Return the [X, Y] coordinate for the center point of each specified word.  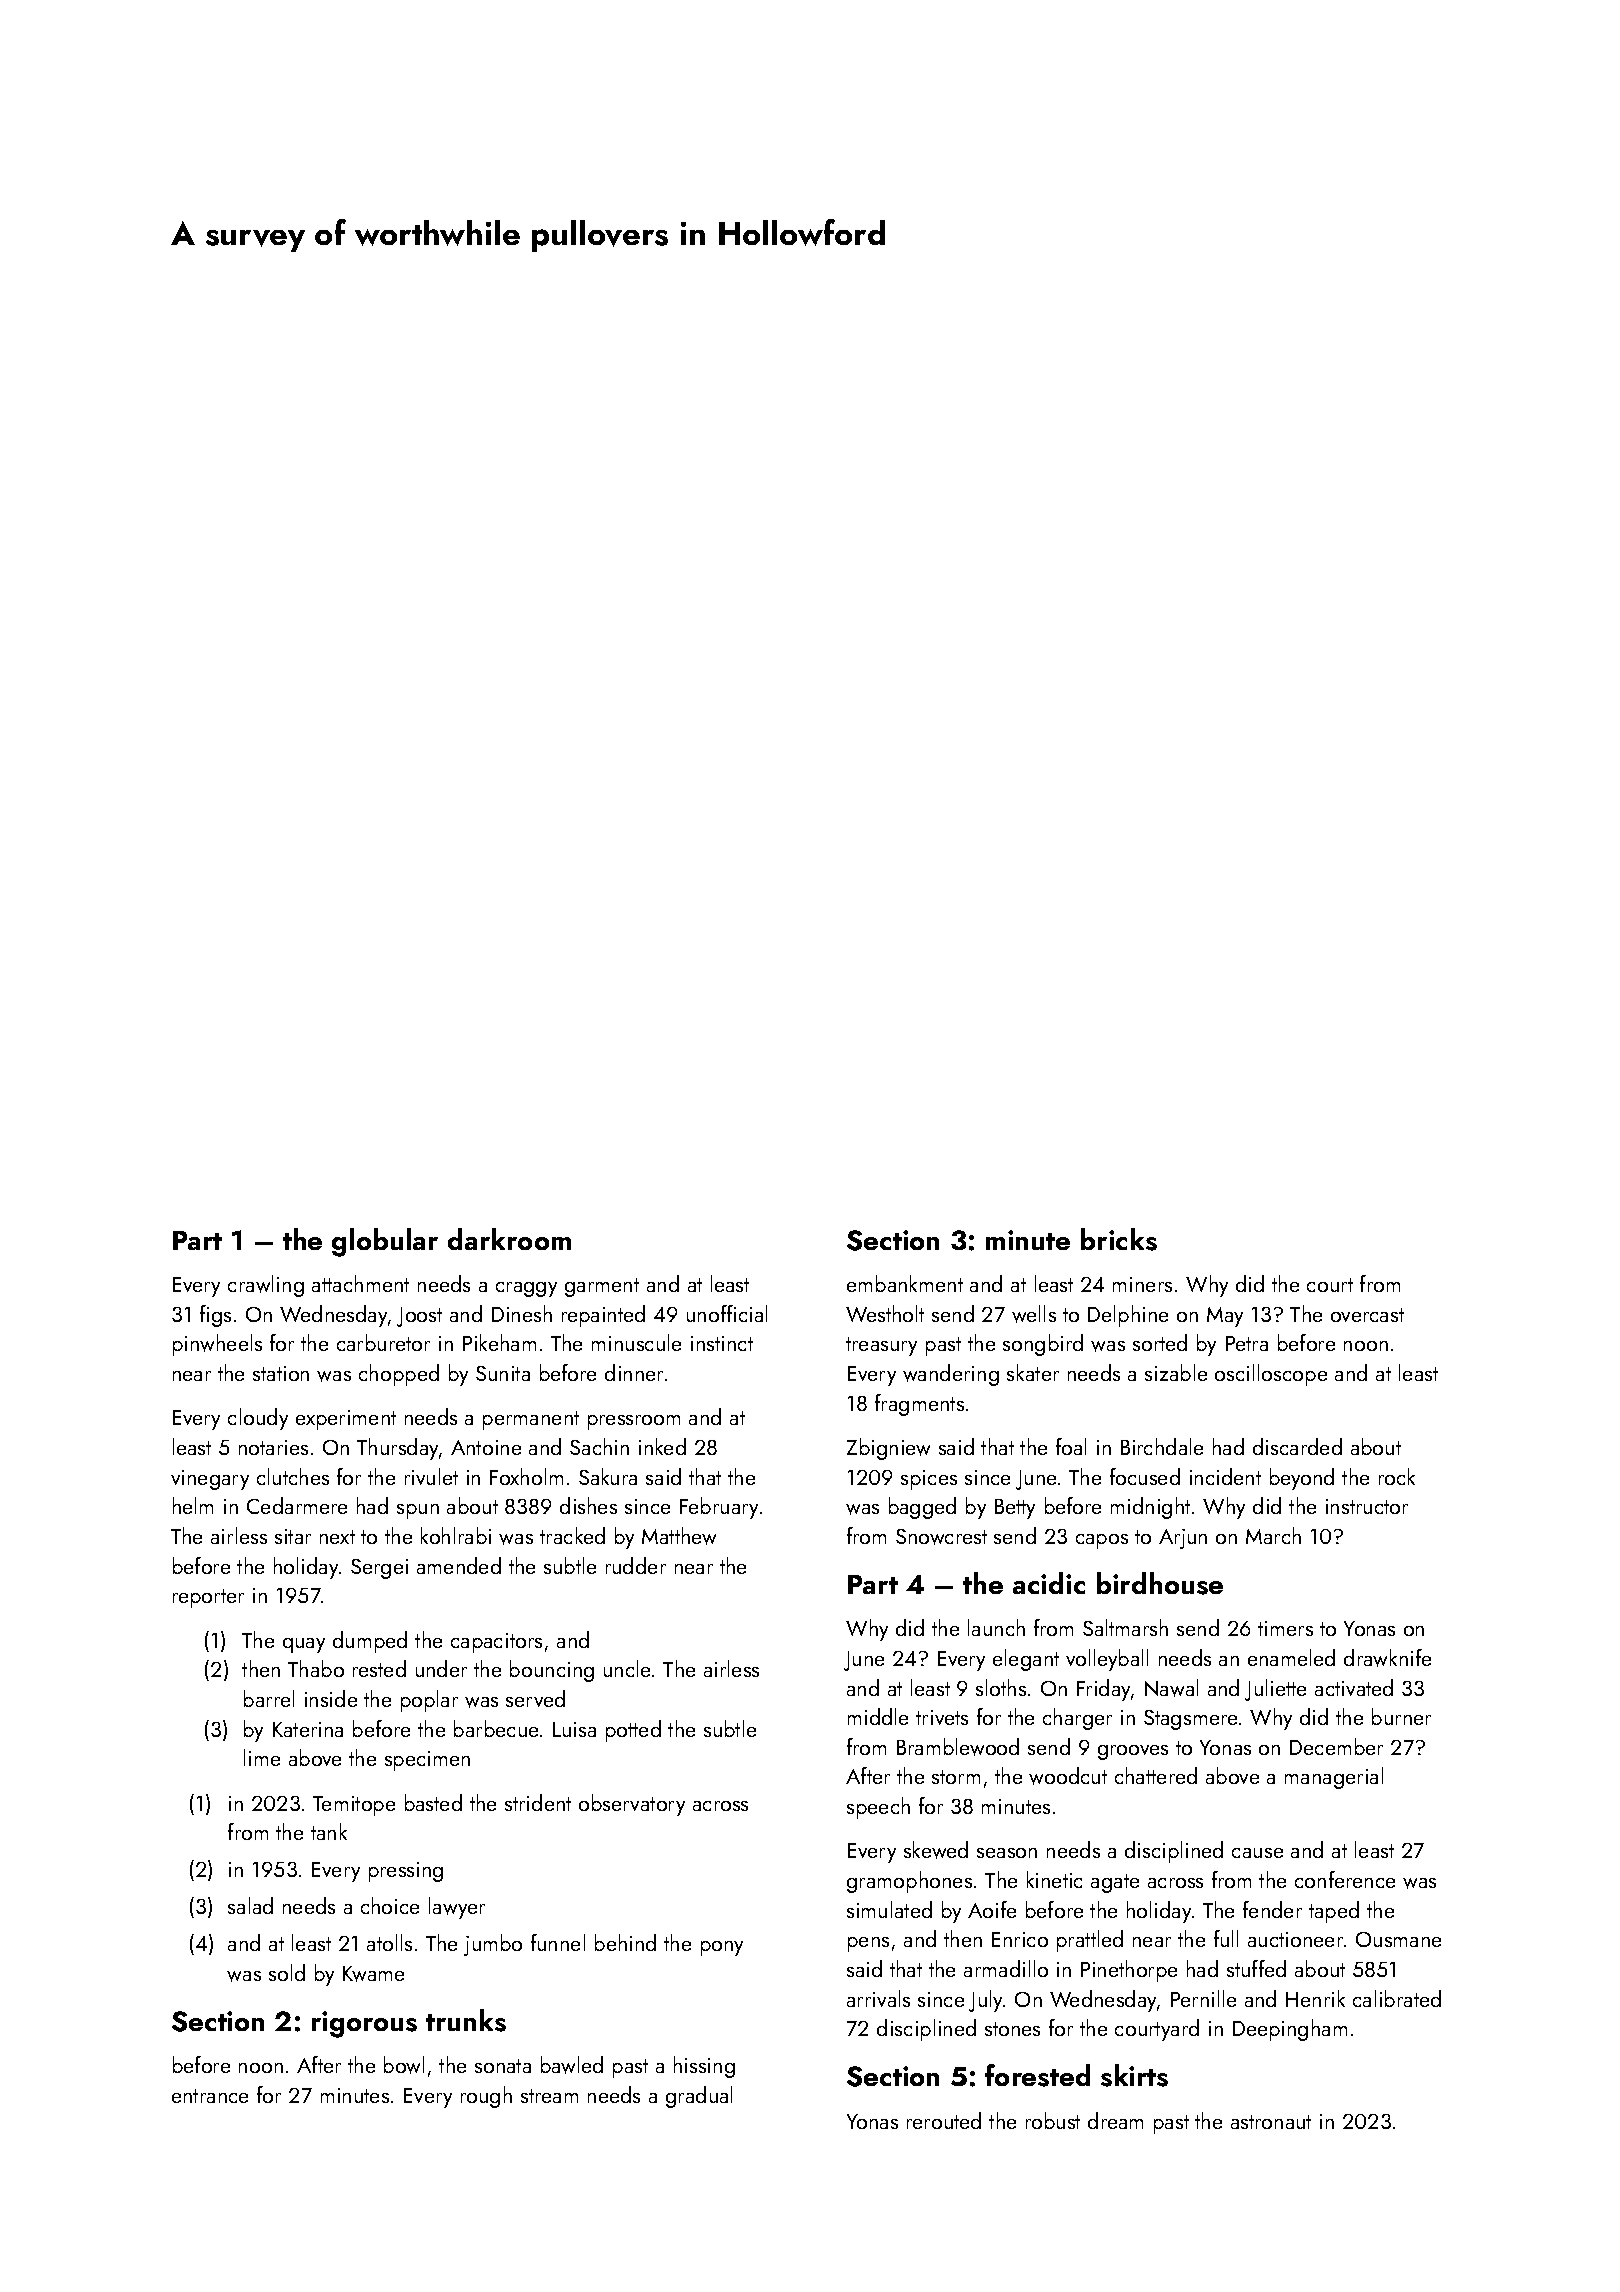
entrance [210, 2096]
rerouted [944, 2120]
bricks [1119, 1239]
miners [1142, 1284]
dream [1115, 2120]
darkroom [509, 1239]
